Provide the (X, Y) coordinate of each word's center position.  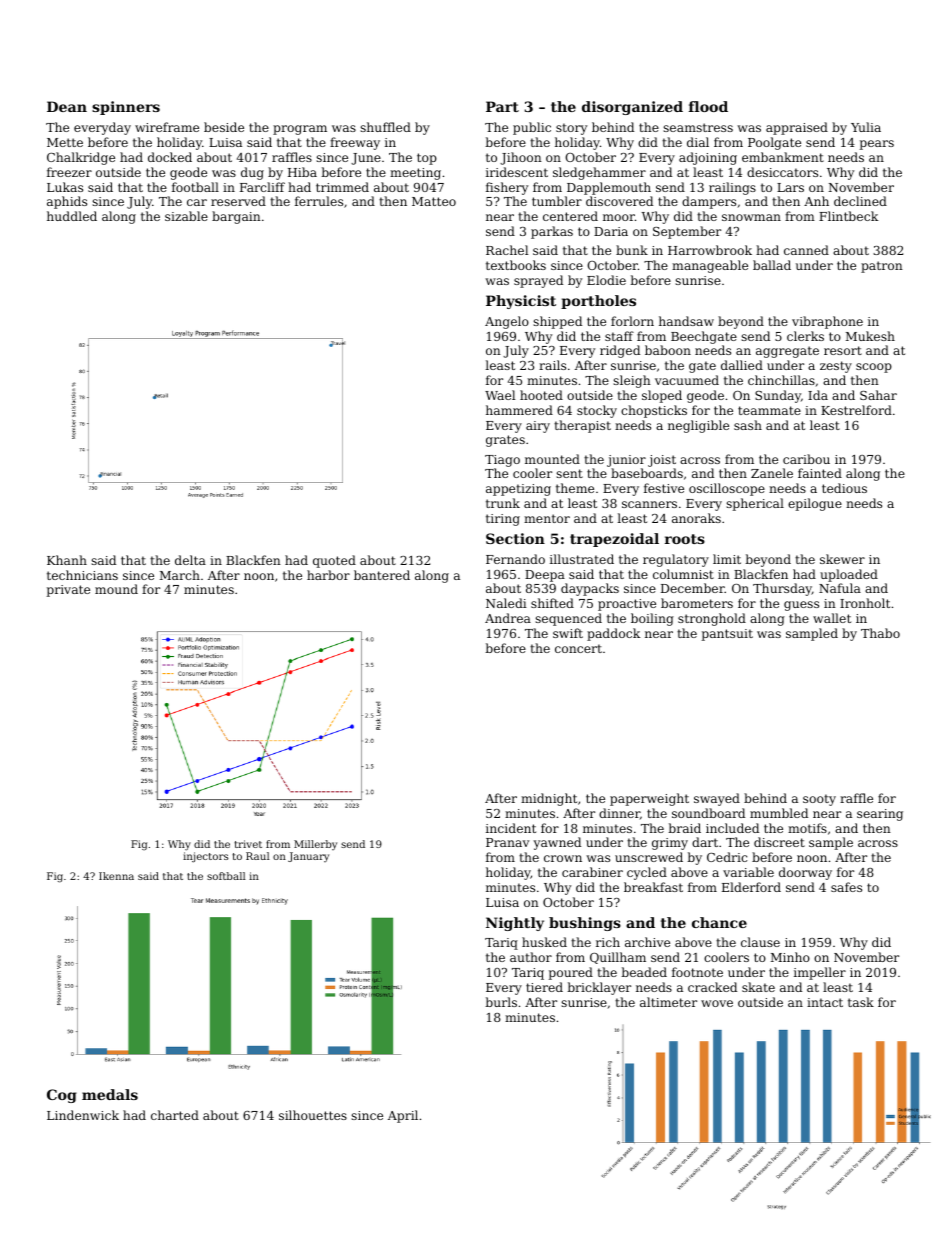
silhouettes (313, 1115)
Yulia (866, 127)
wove (717, 1003)
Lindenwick (83, 1115)
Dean (67, 106)
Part (502, 106)
